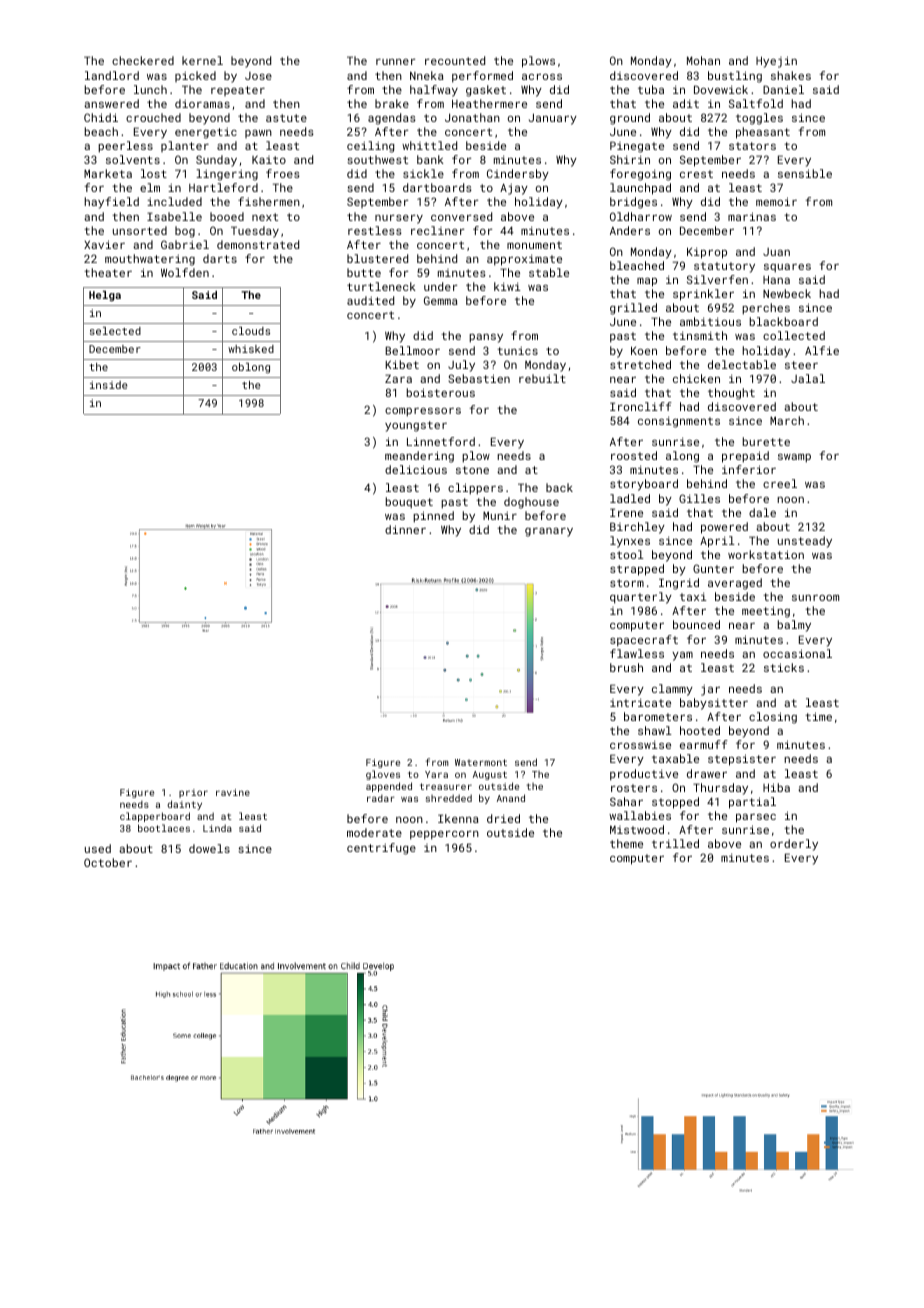 This image has width=924, height=1308. Describe the element at coordinates (381, 849) in the image. I see `centrifuge` at that location.
